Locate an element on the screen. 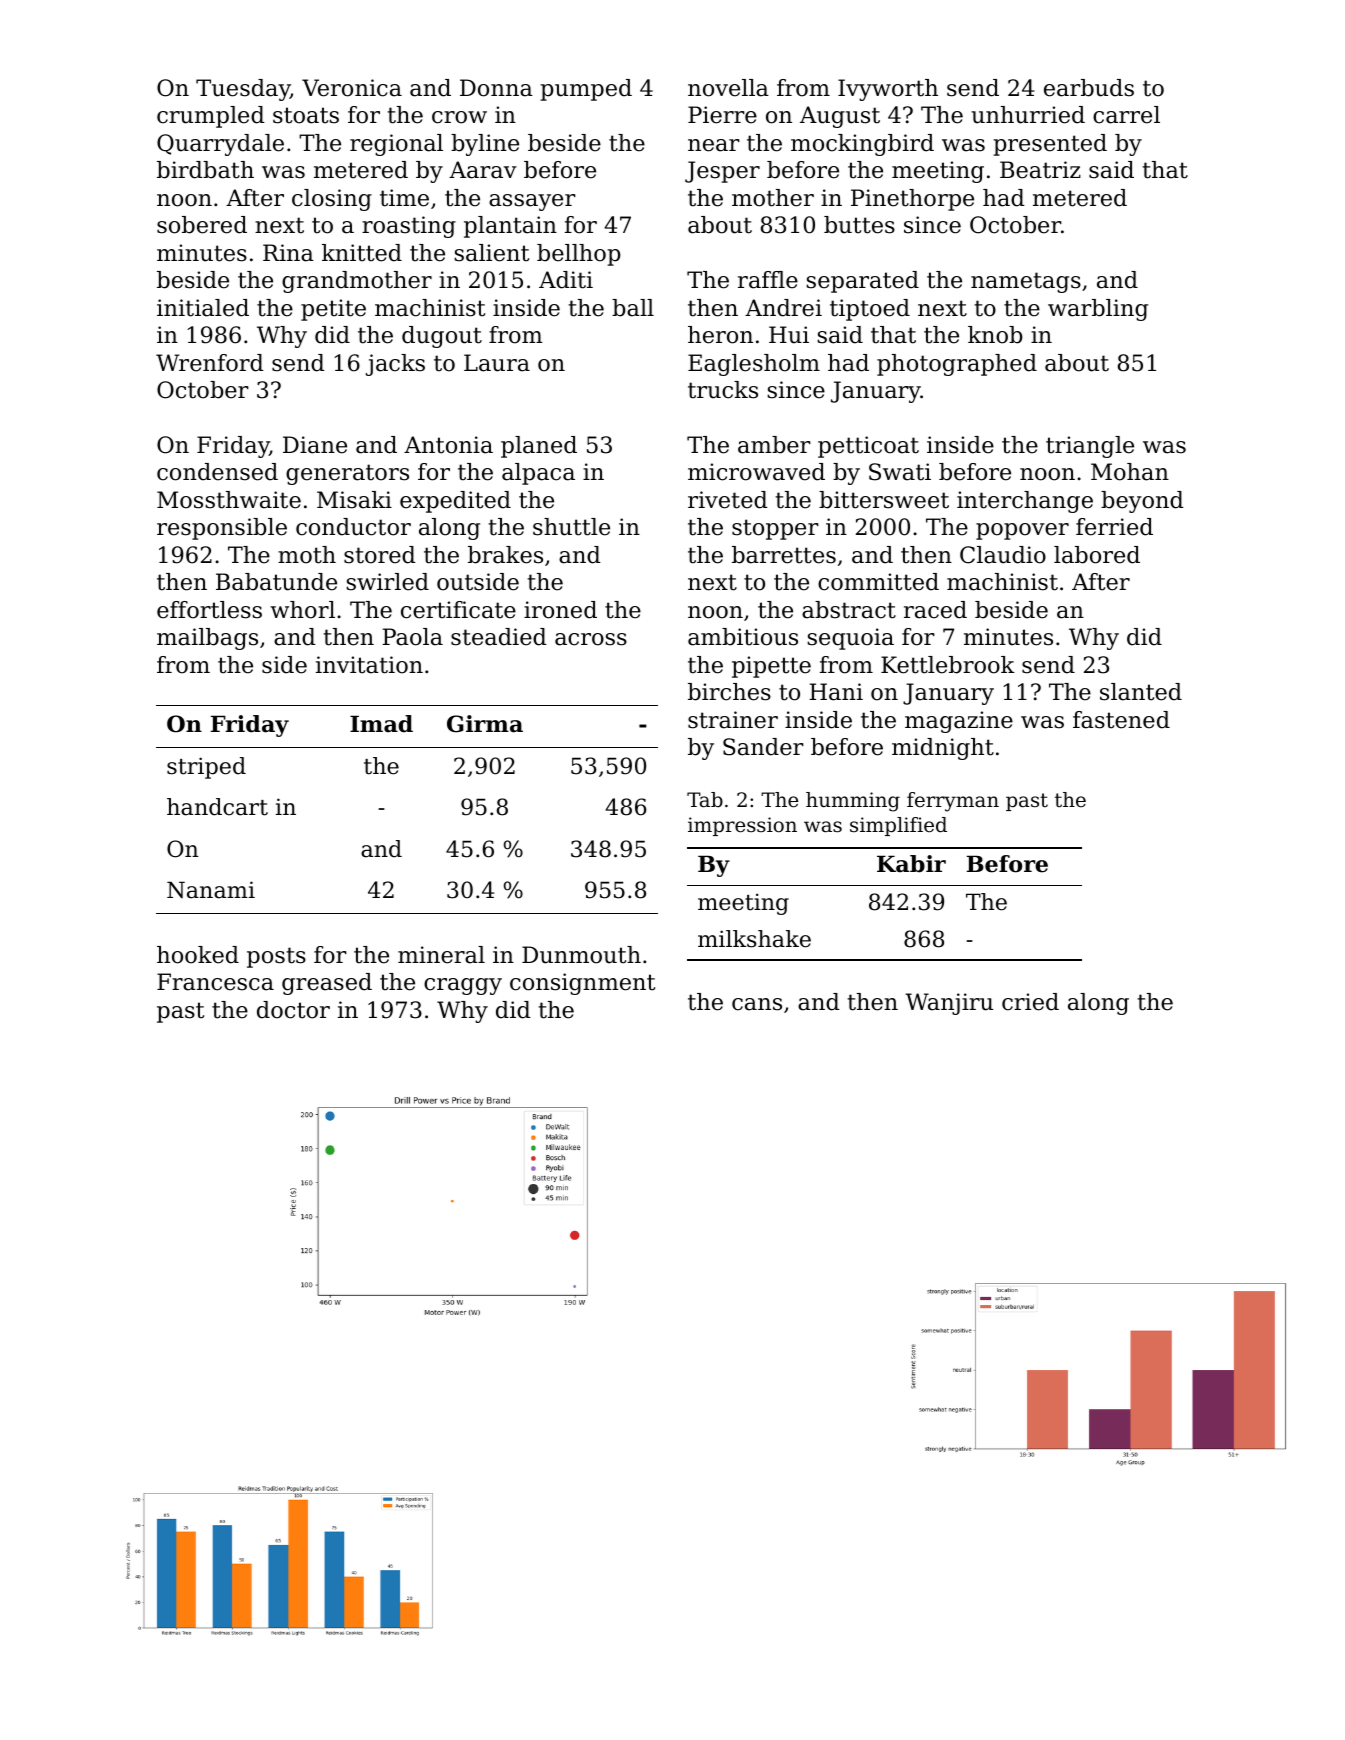 This screenshot has height=1740, width=1345. pumped is located at coordinates (586, 90).
